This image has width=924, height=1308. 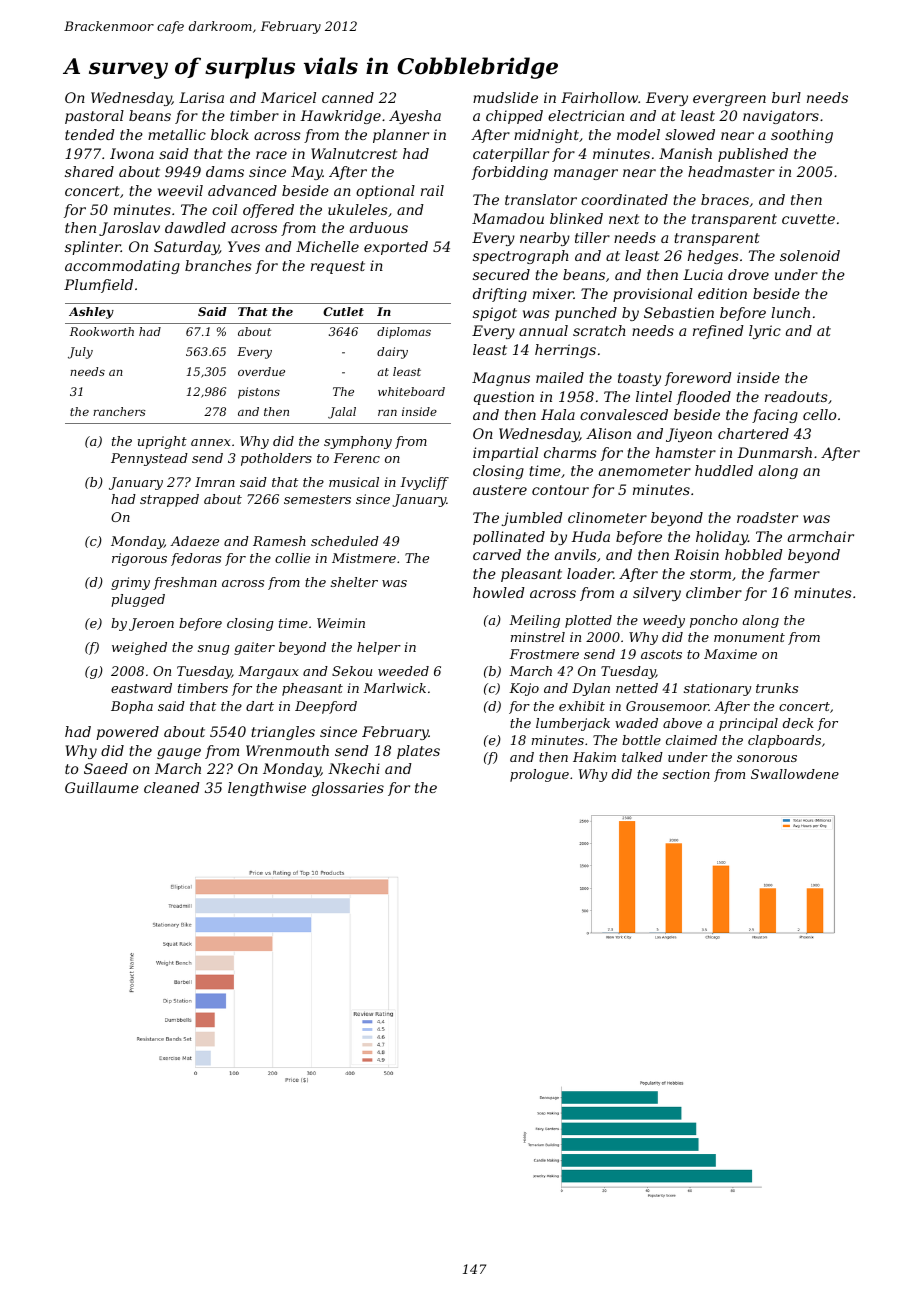 What do you see at coordinates (560, 377) in the image?
I see `mailed` at bounding box center [560, 377].
